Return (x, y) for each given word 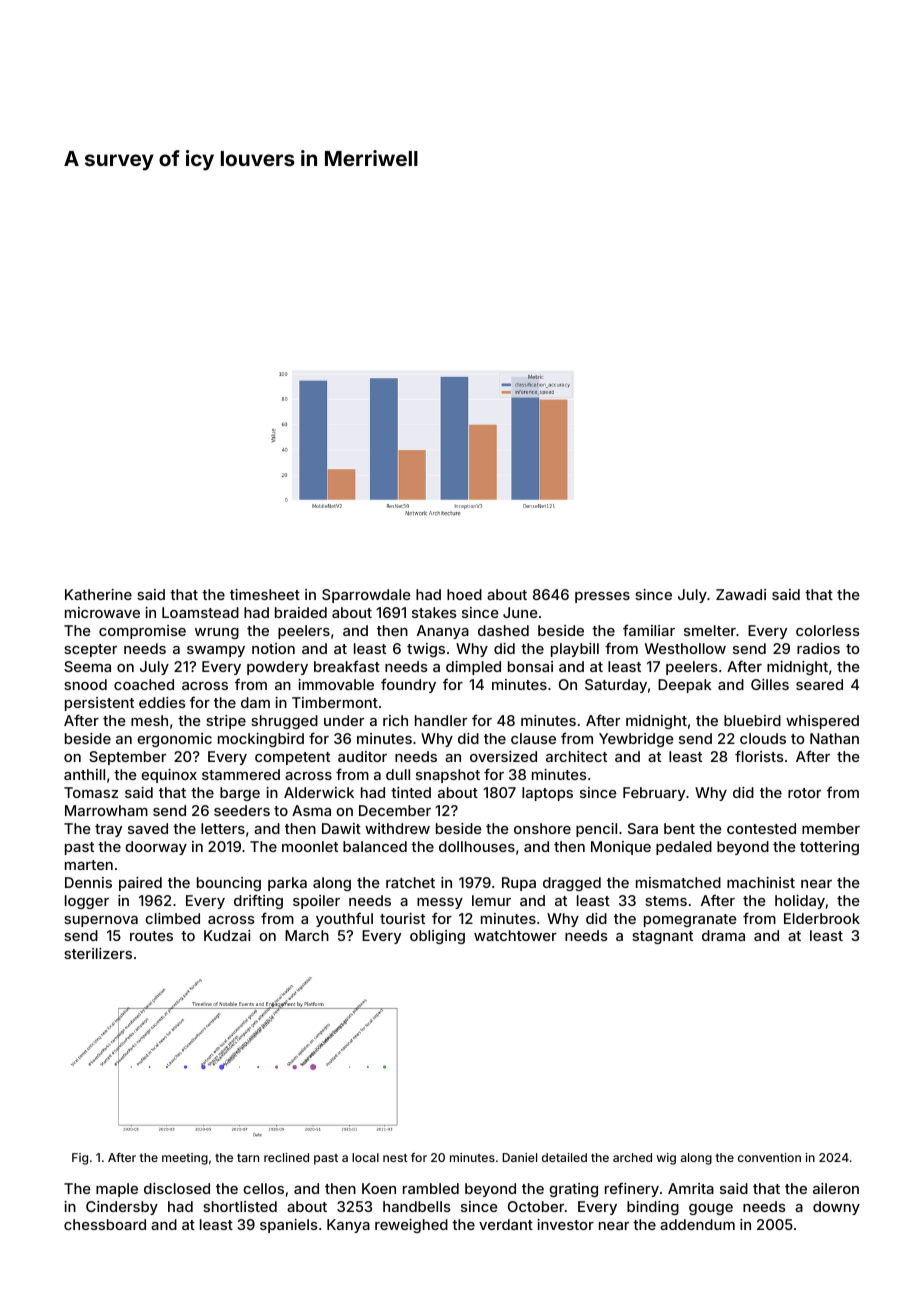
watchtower (515, 935)
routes (151, 936)
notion (273, 648)
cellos (263, 1188)
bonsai (530, 666)
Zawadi (741, 594)
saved (148, 828)
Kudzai (227, 935)
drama (723, 935)
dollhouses (477, 846)
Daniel (519, 1157)
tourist (402, 918)
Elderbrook (822, 918)
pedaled (684, 848)
